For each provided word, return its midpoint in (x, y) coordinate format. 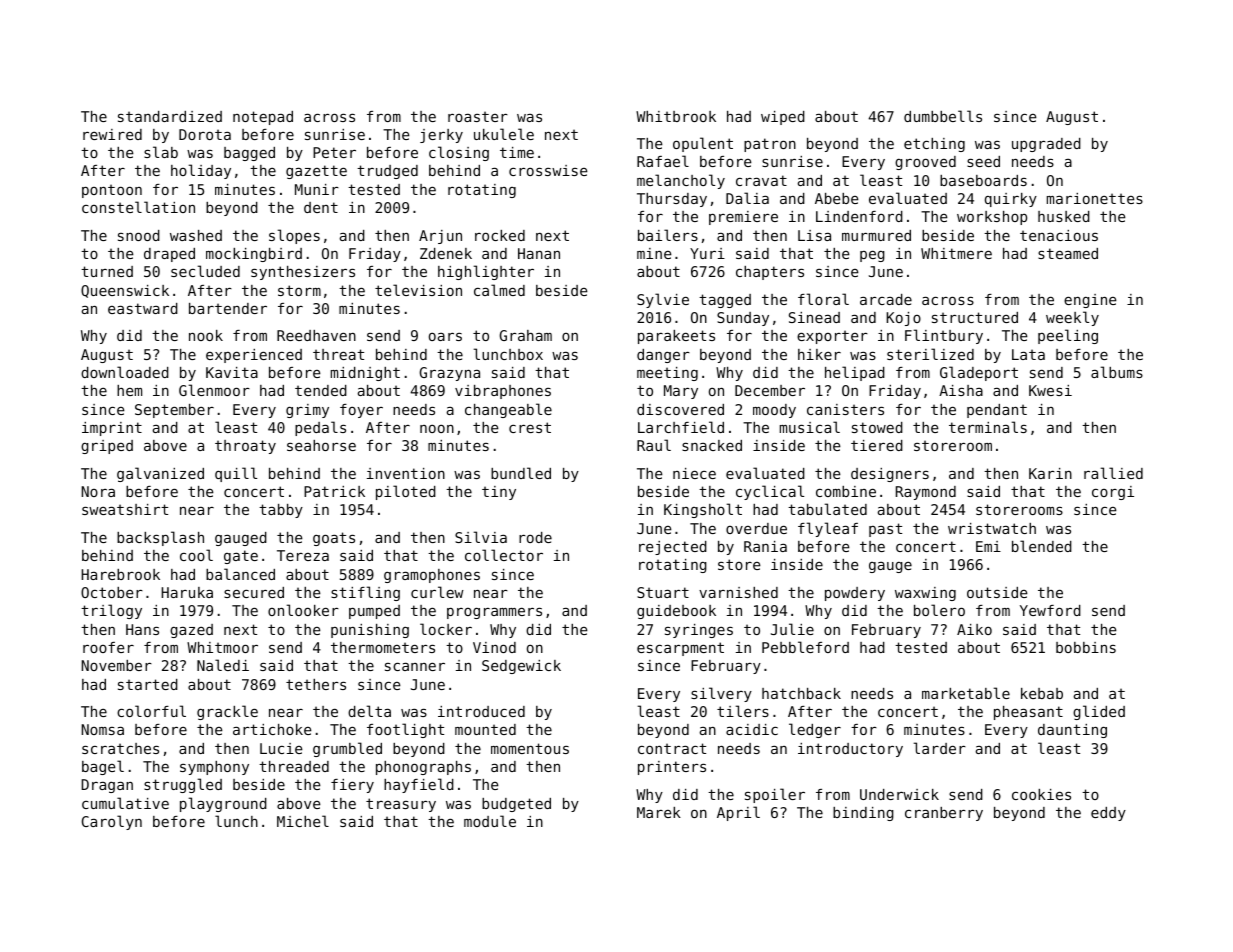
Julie (792, 629)
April (738, 813)
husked (1064, 216)
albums (1117, 372)
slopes (294, 236)
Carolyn (112, 822)
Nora (98, 491)
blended (1042, 546)
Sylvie (663, 300)
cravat (761, 180)
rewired (112, 134)
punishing (370, 631)
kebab (1042, 693)
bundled (521, 473)
